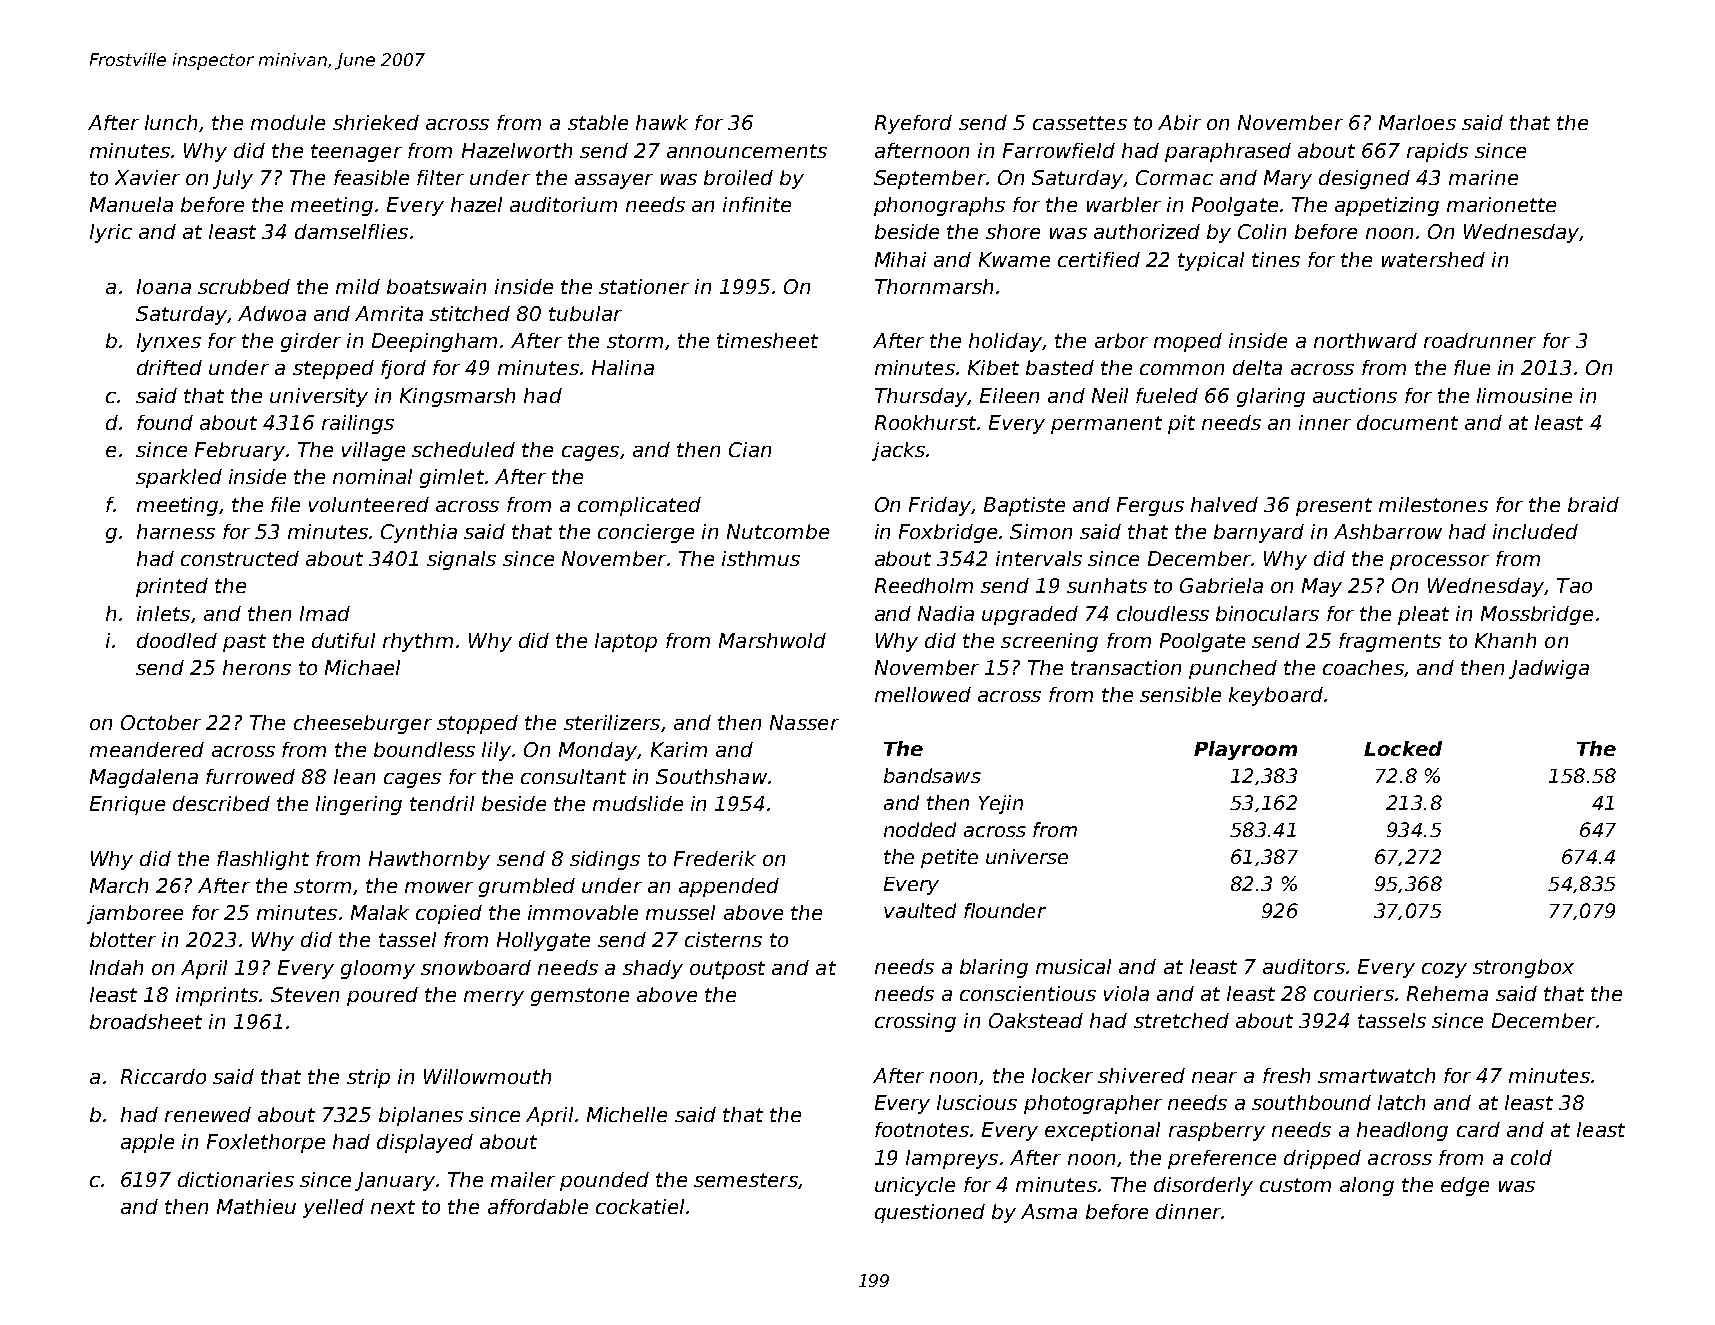  I want to click on meandered, so click(147, 749).
